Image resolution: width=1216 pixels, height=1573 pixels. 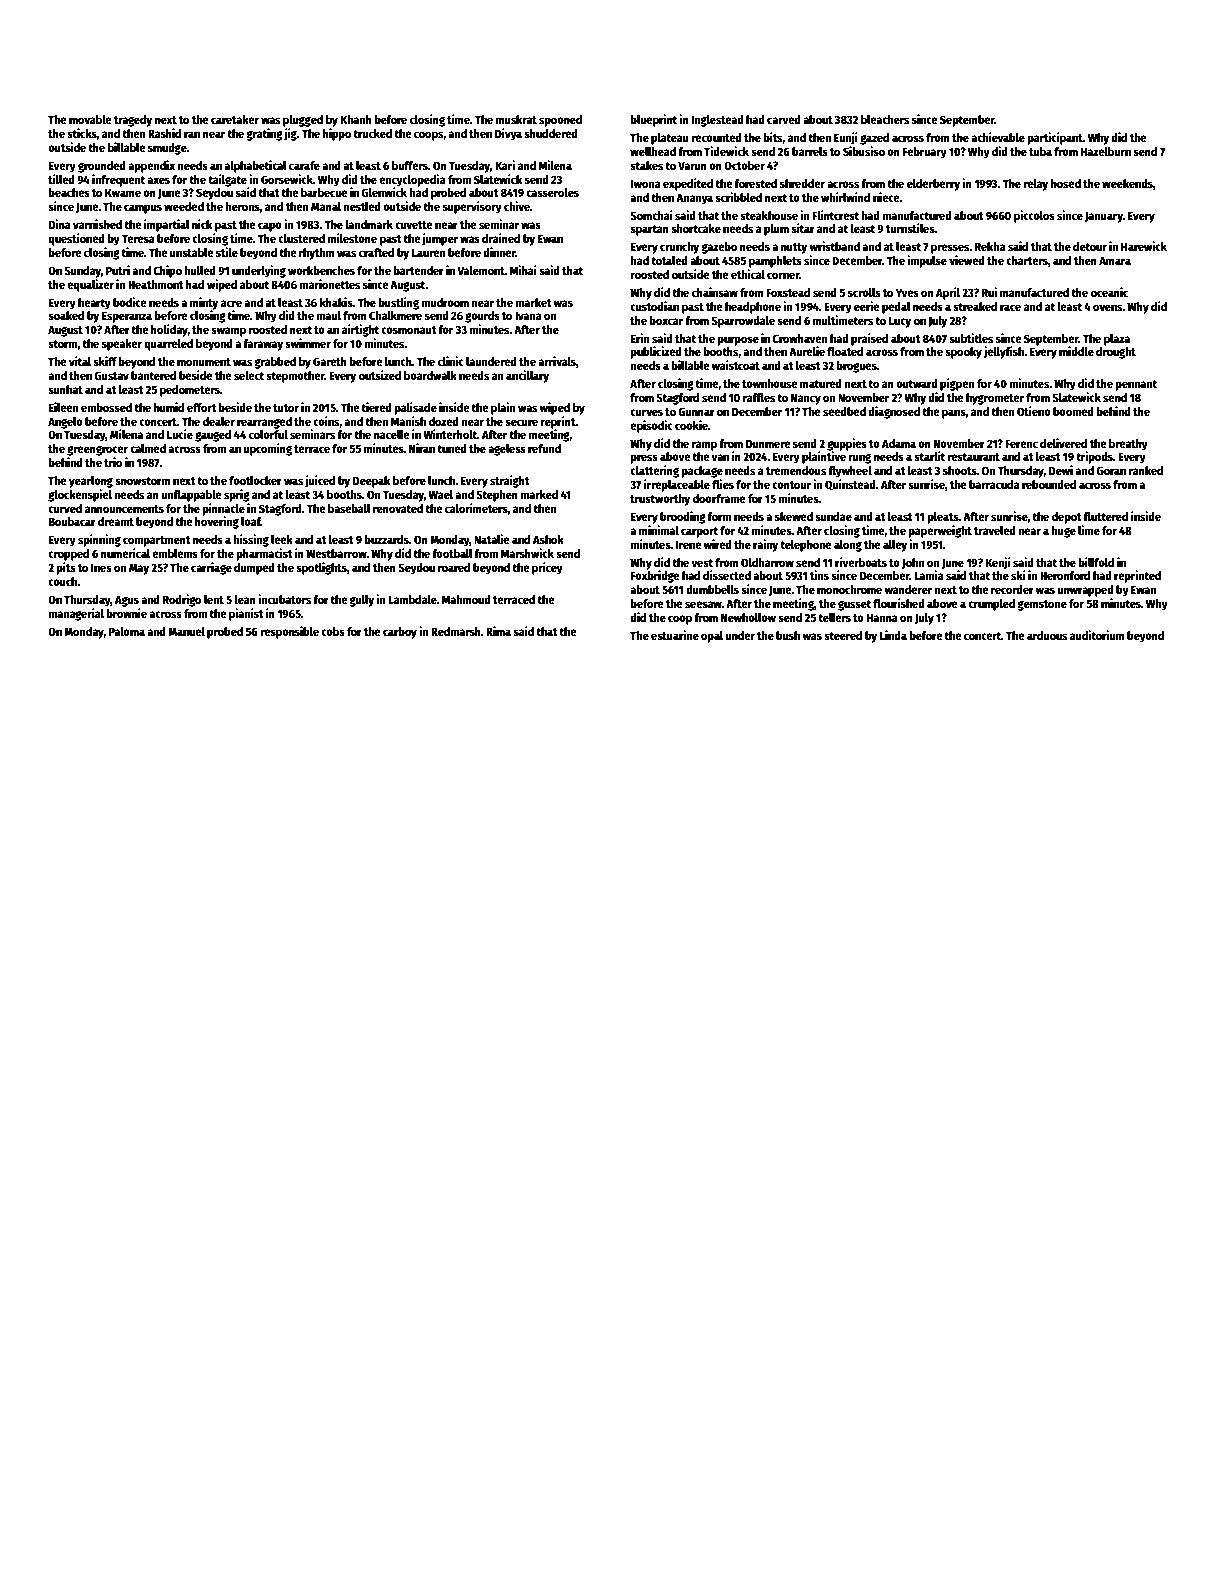 I want to click on outsized, so click(x=380, y=375).
